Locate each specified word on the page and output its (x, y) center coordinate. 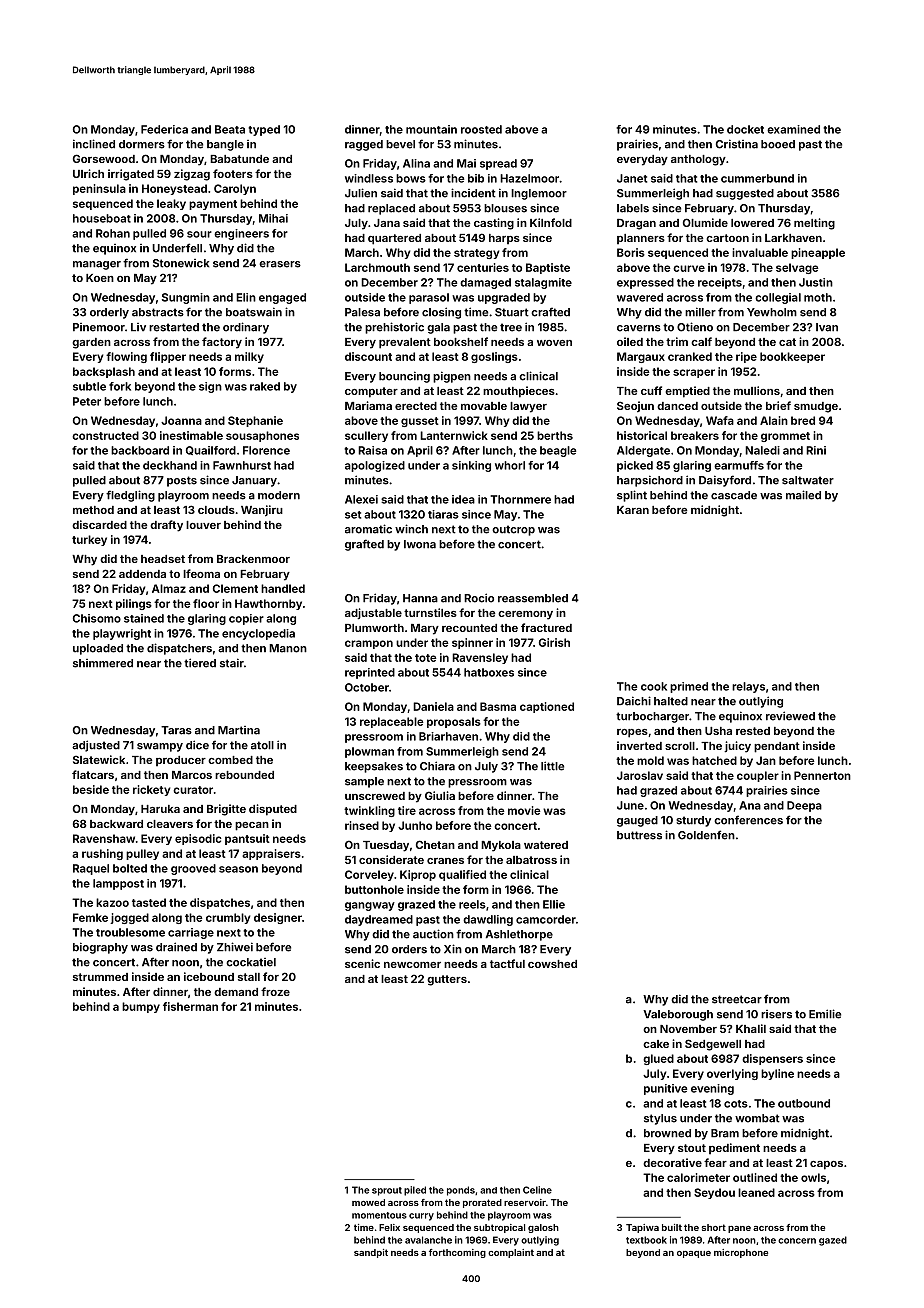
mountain (431, 129)
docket (745, 129)
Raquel (91, 869)
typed (264, 130)
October (367, 687)
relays (748, 687)
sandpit (371, 1253)
